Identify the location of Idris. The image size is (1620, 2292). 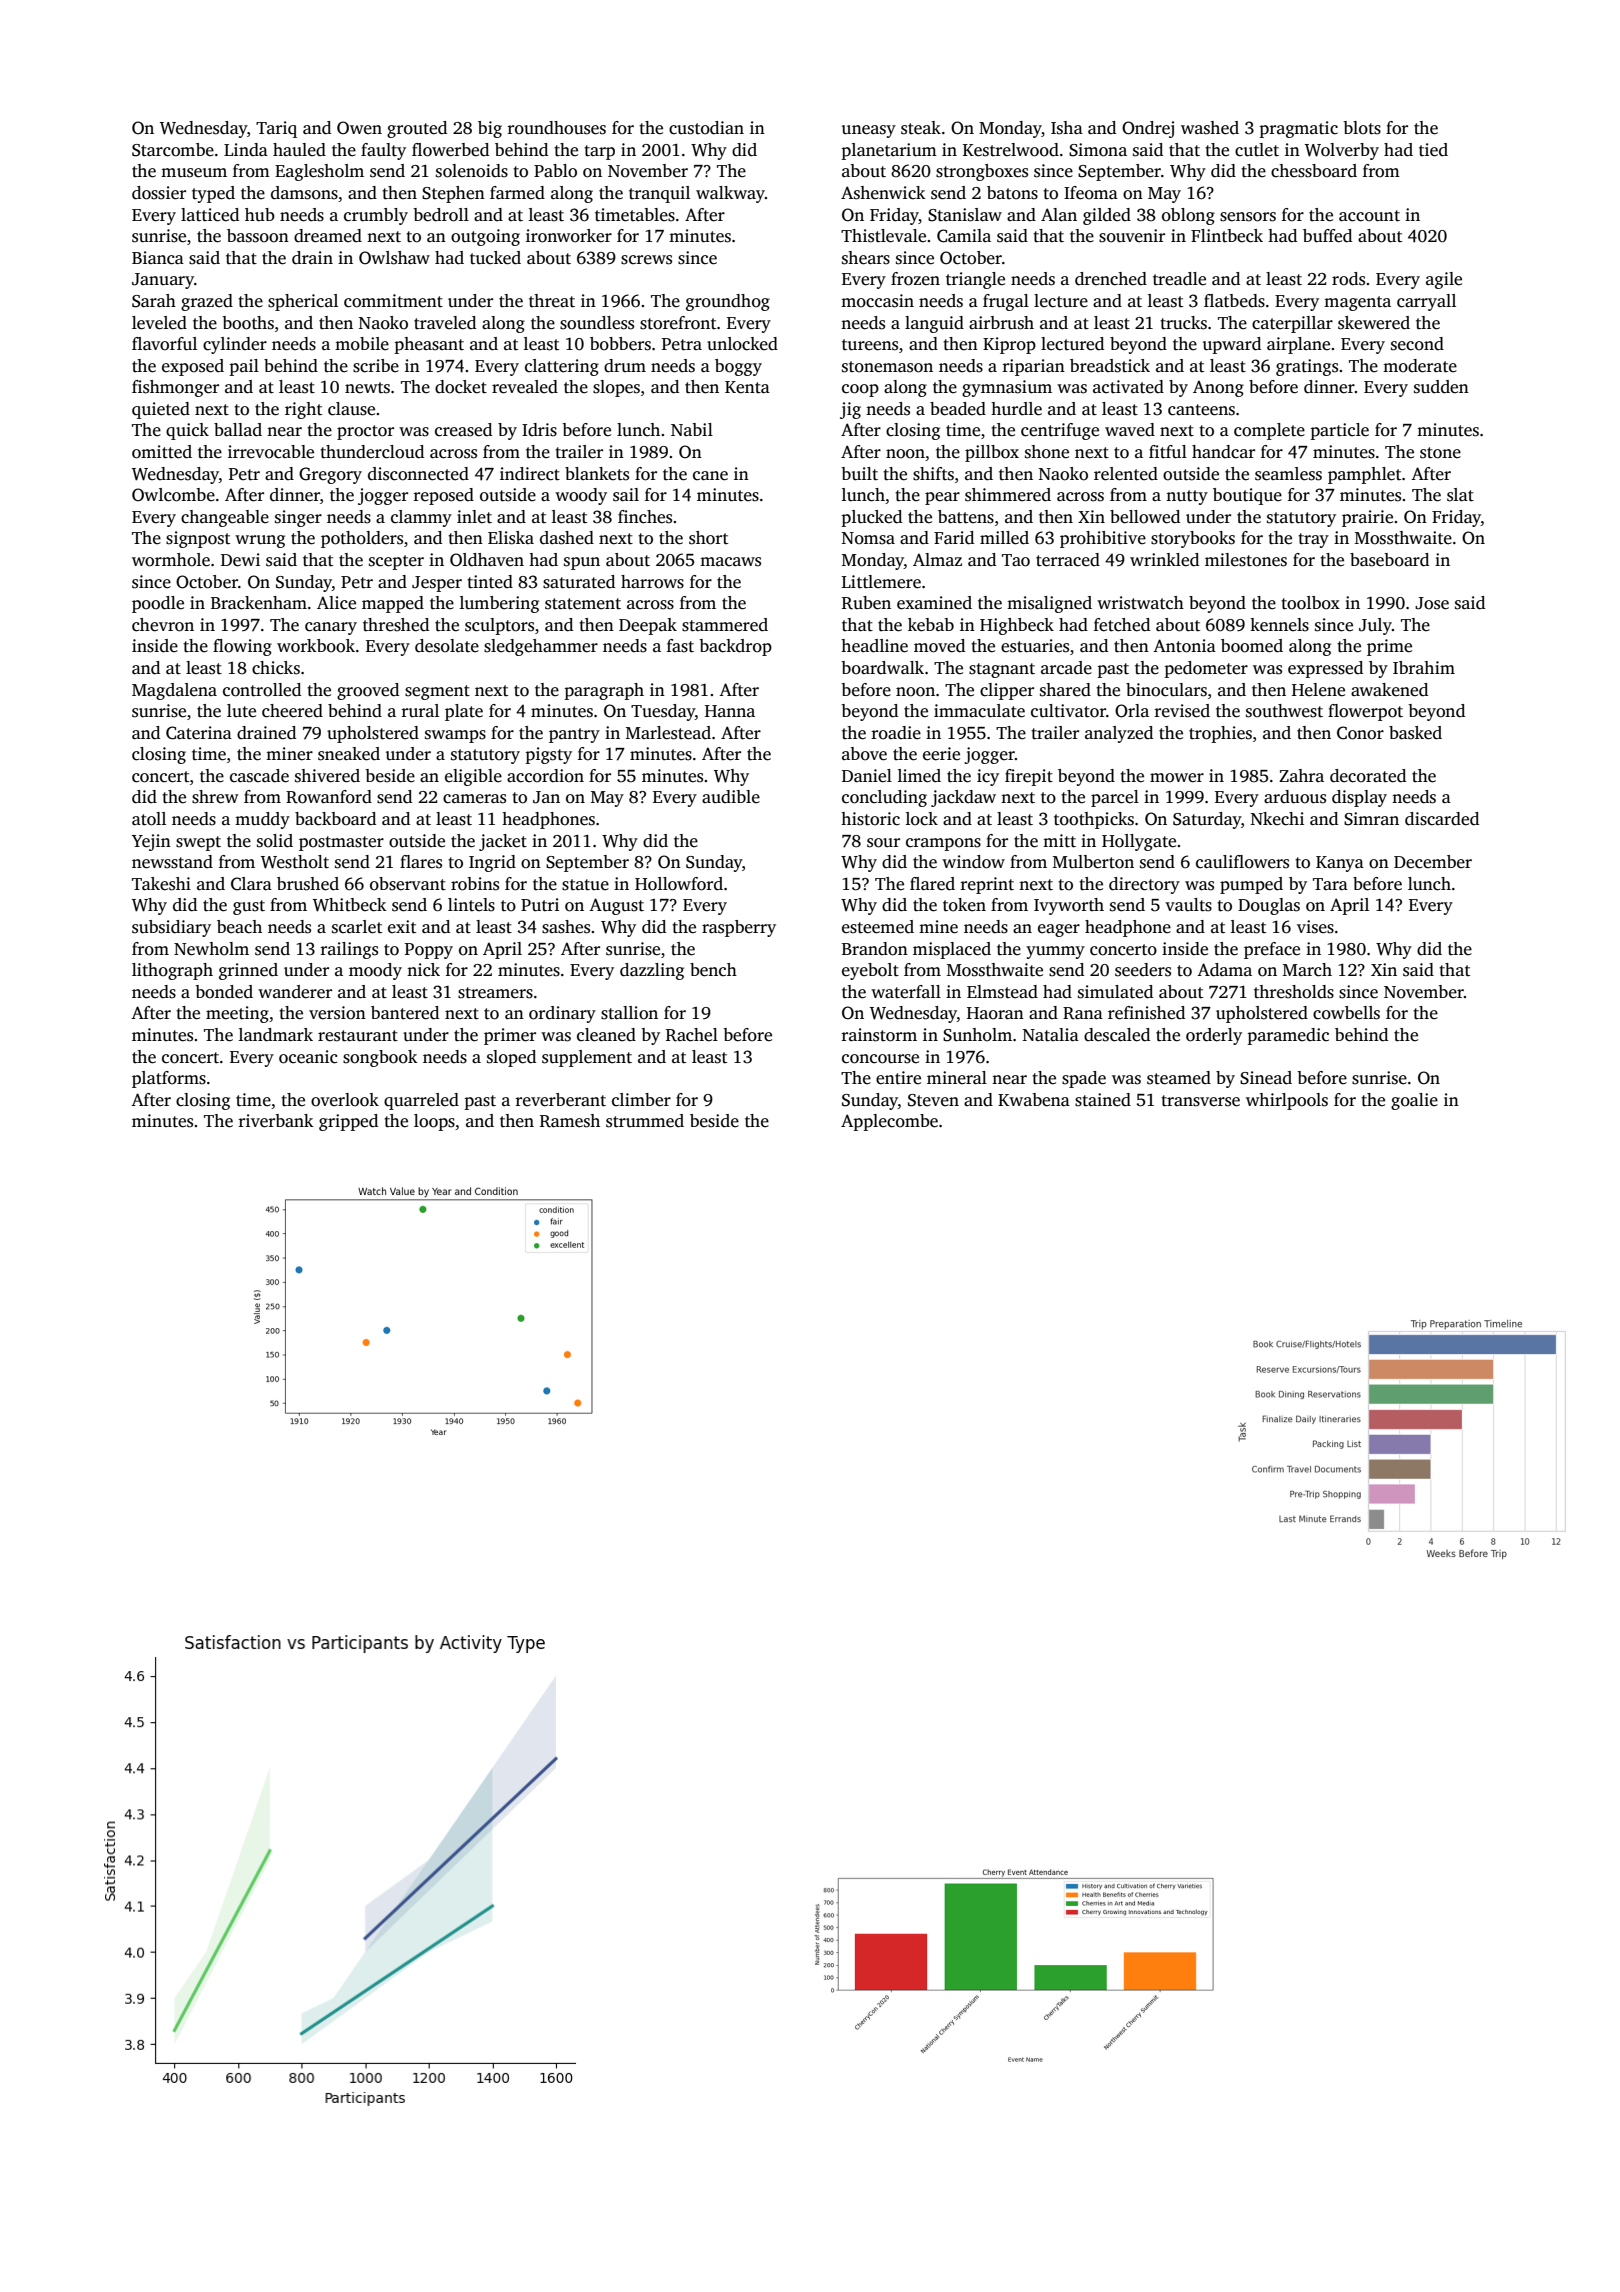
(539, 430).
